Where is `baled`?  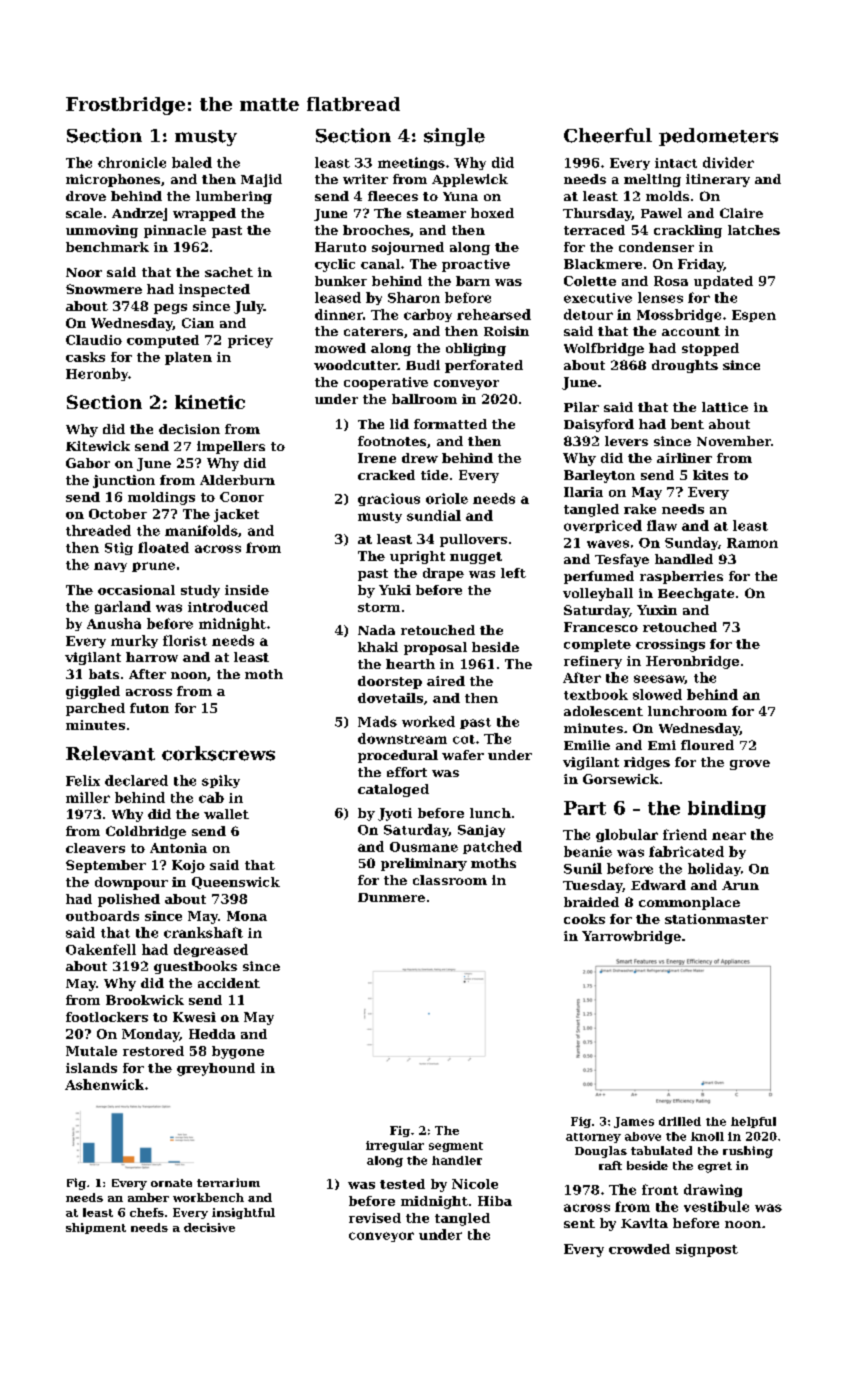
baled is located at coordinates (192, 162).
